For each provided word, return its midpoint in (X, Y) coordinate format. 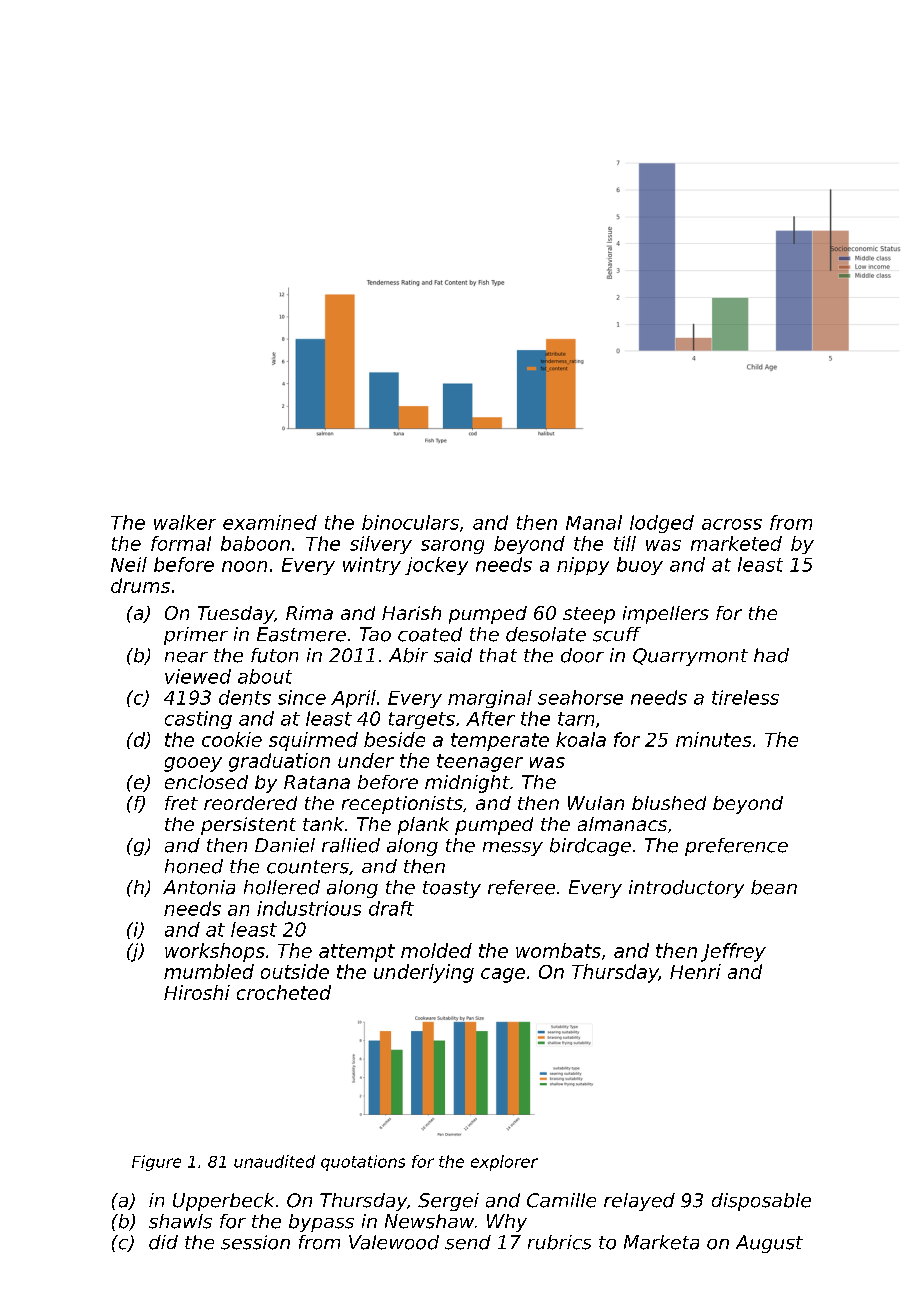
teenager (480, 763)
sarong (452, 547)
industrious (309, 908)
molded (436, 950)
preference (736, 847)
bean (774, 887)
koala (581, 739)
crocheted (284, 992)
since (302, 697)
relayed (639, 1202)
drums (140, 585)
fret (181, 803)
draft (391, 908)
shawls (180, 1221)
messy (513, 849)
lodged (662, 524)
